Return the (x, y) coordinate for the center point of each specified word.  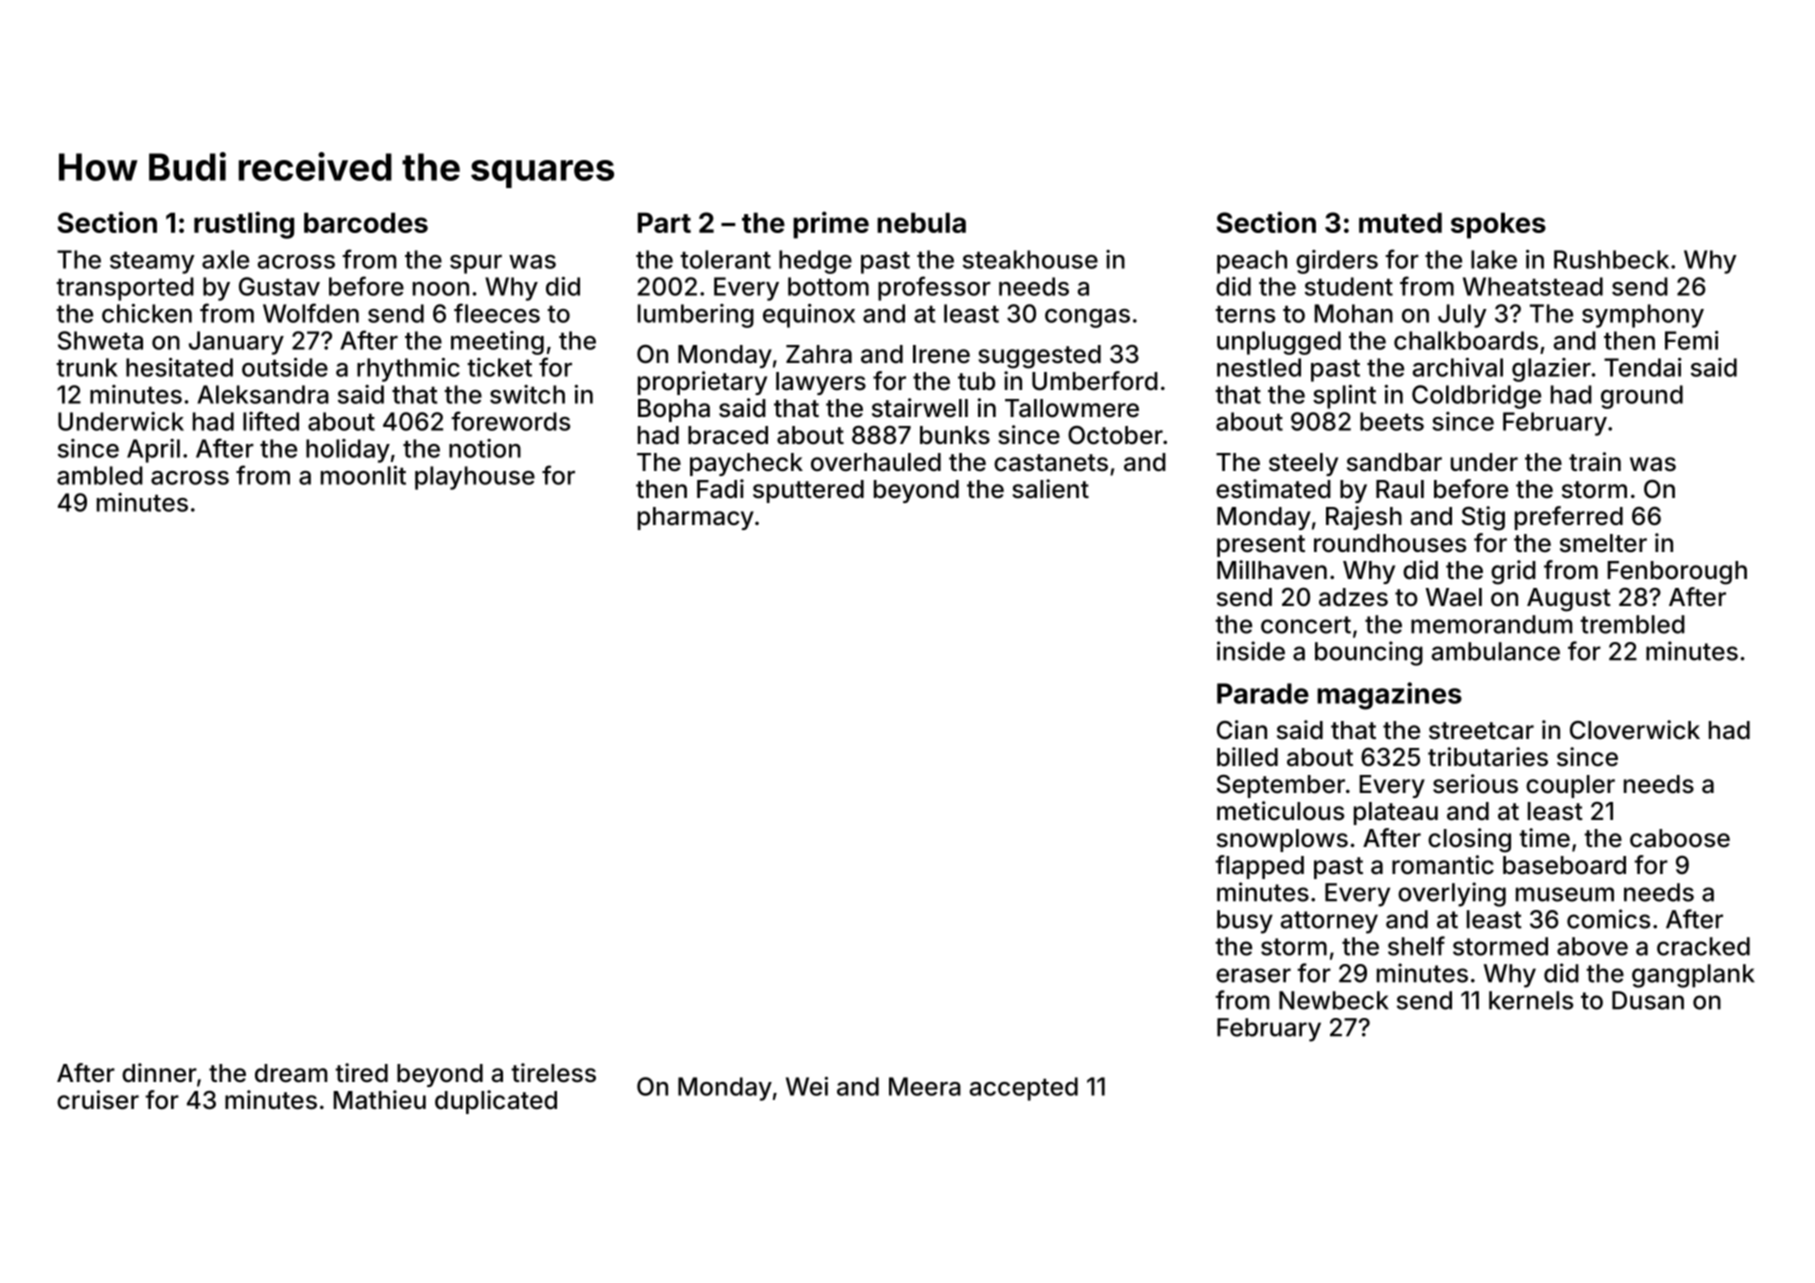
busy (1245, 922)
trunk (87, 367)
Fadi (720, 489)
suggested (1039, 357)
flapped (1259, 867)
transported (125, 289)
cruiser (98, 1100)
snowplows (1282, 840)
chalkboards (1466, 340)
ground (1642, 397)
